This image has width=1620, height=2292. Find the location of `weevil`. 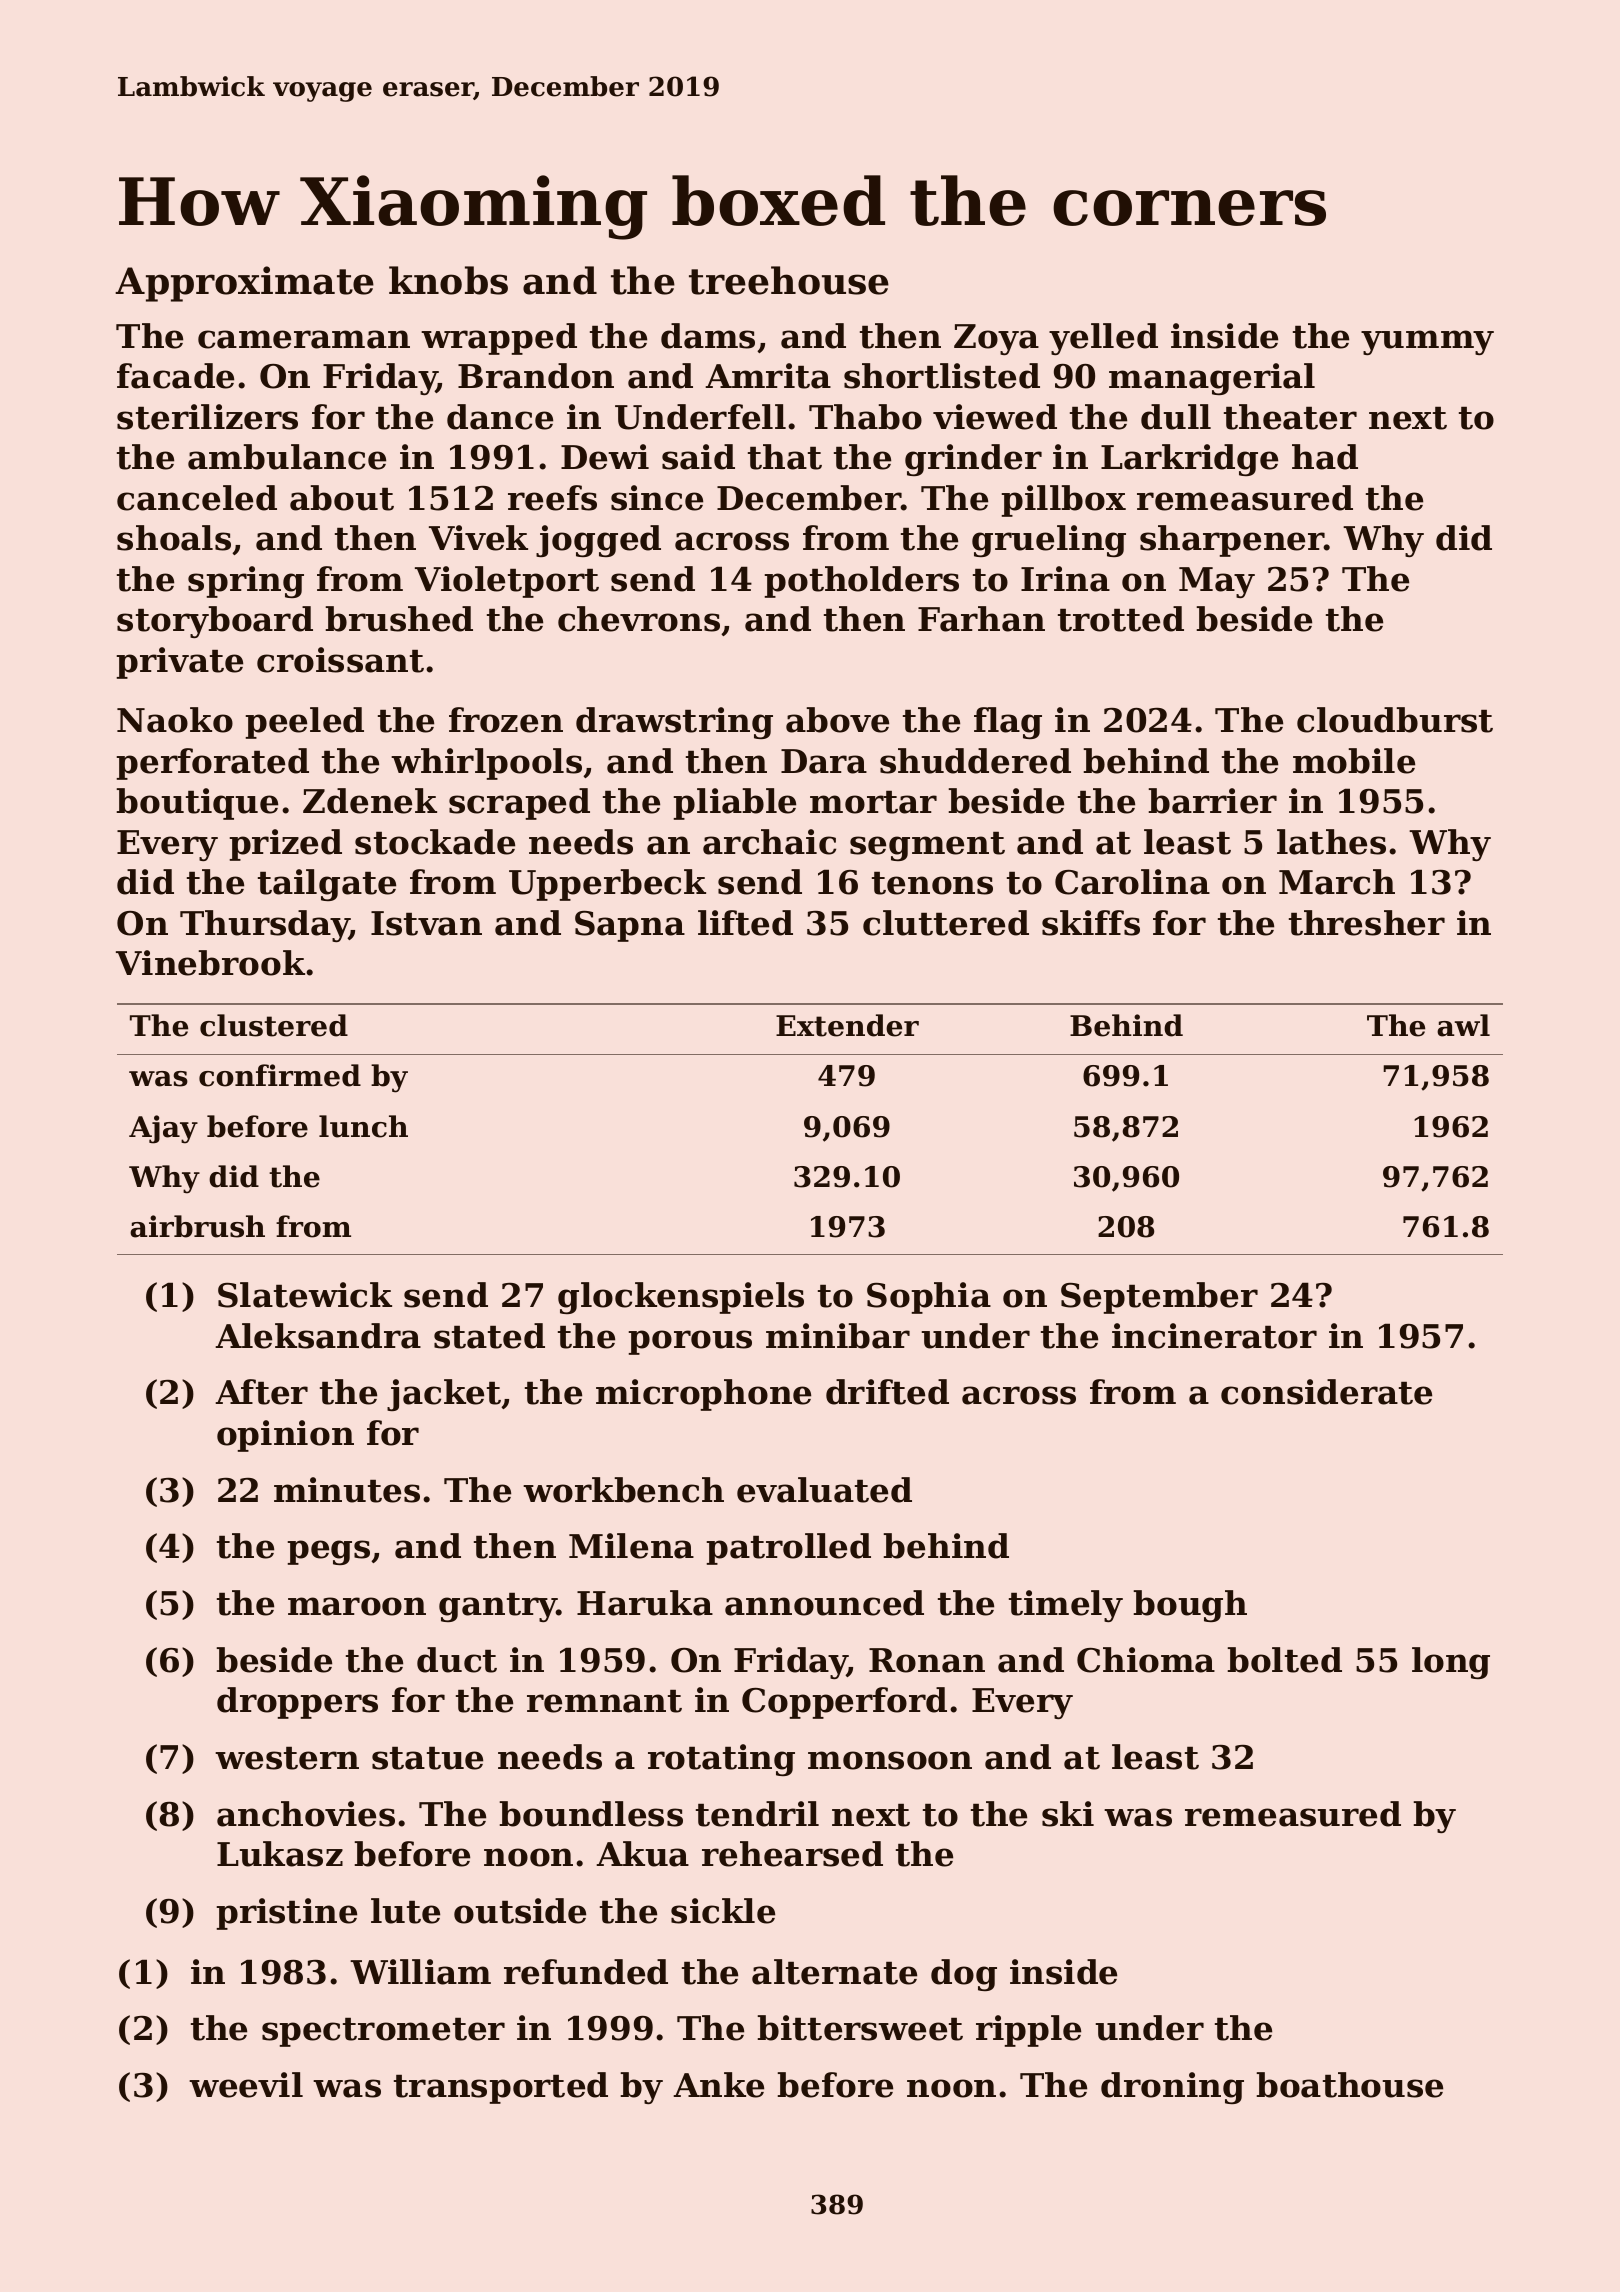

weevil is located at coordinates (246, 2085).
